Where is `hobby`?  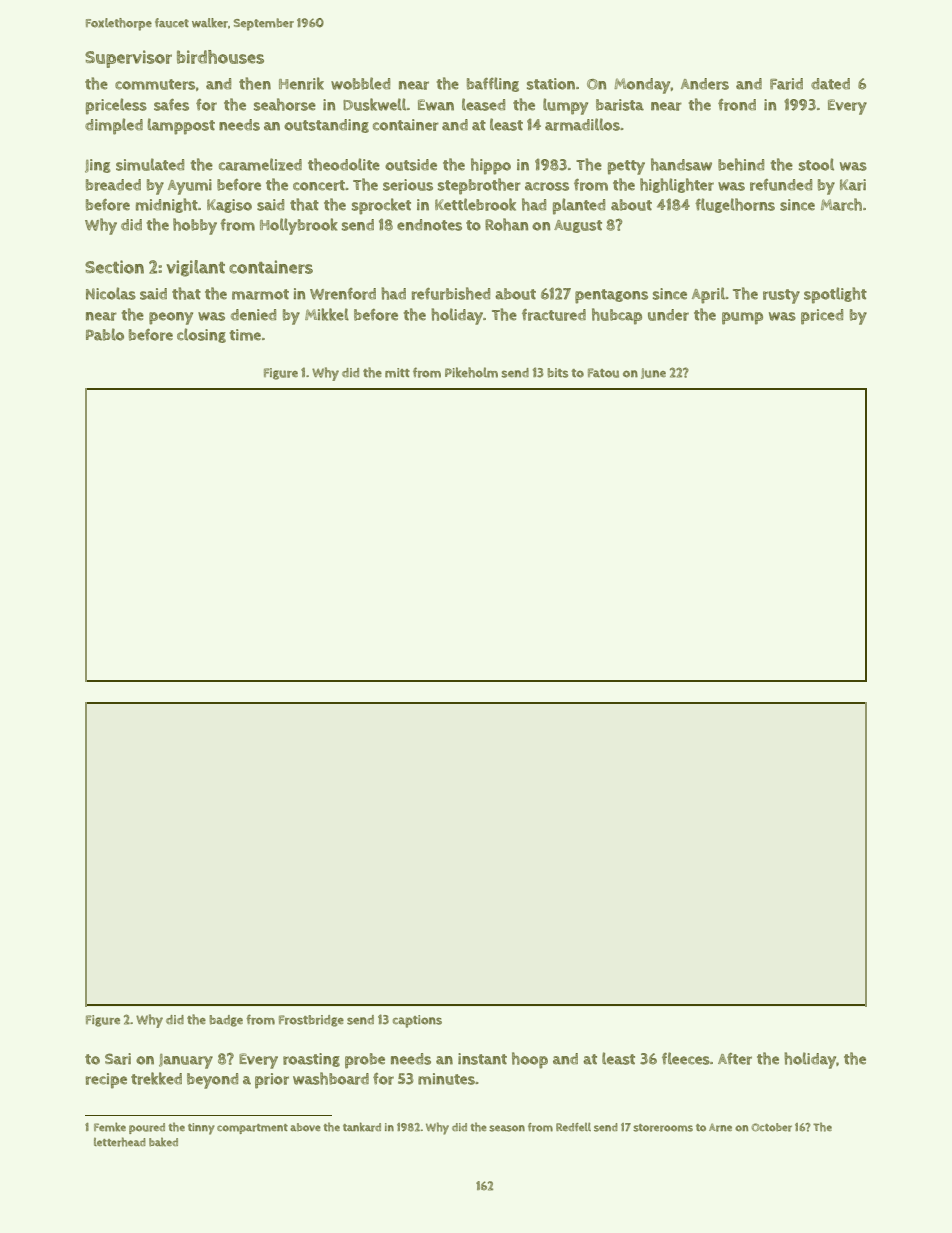 hobby is located at coordinates (195, 226).
